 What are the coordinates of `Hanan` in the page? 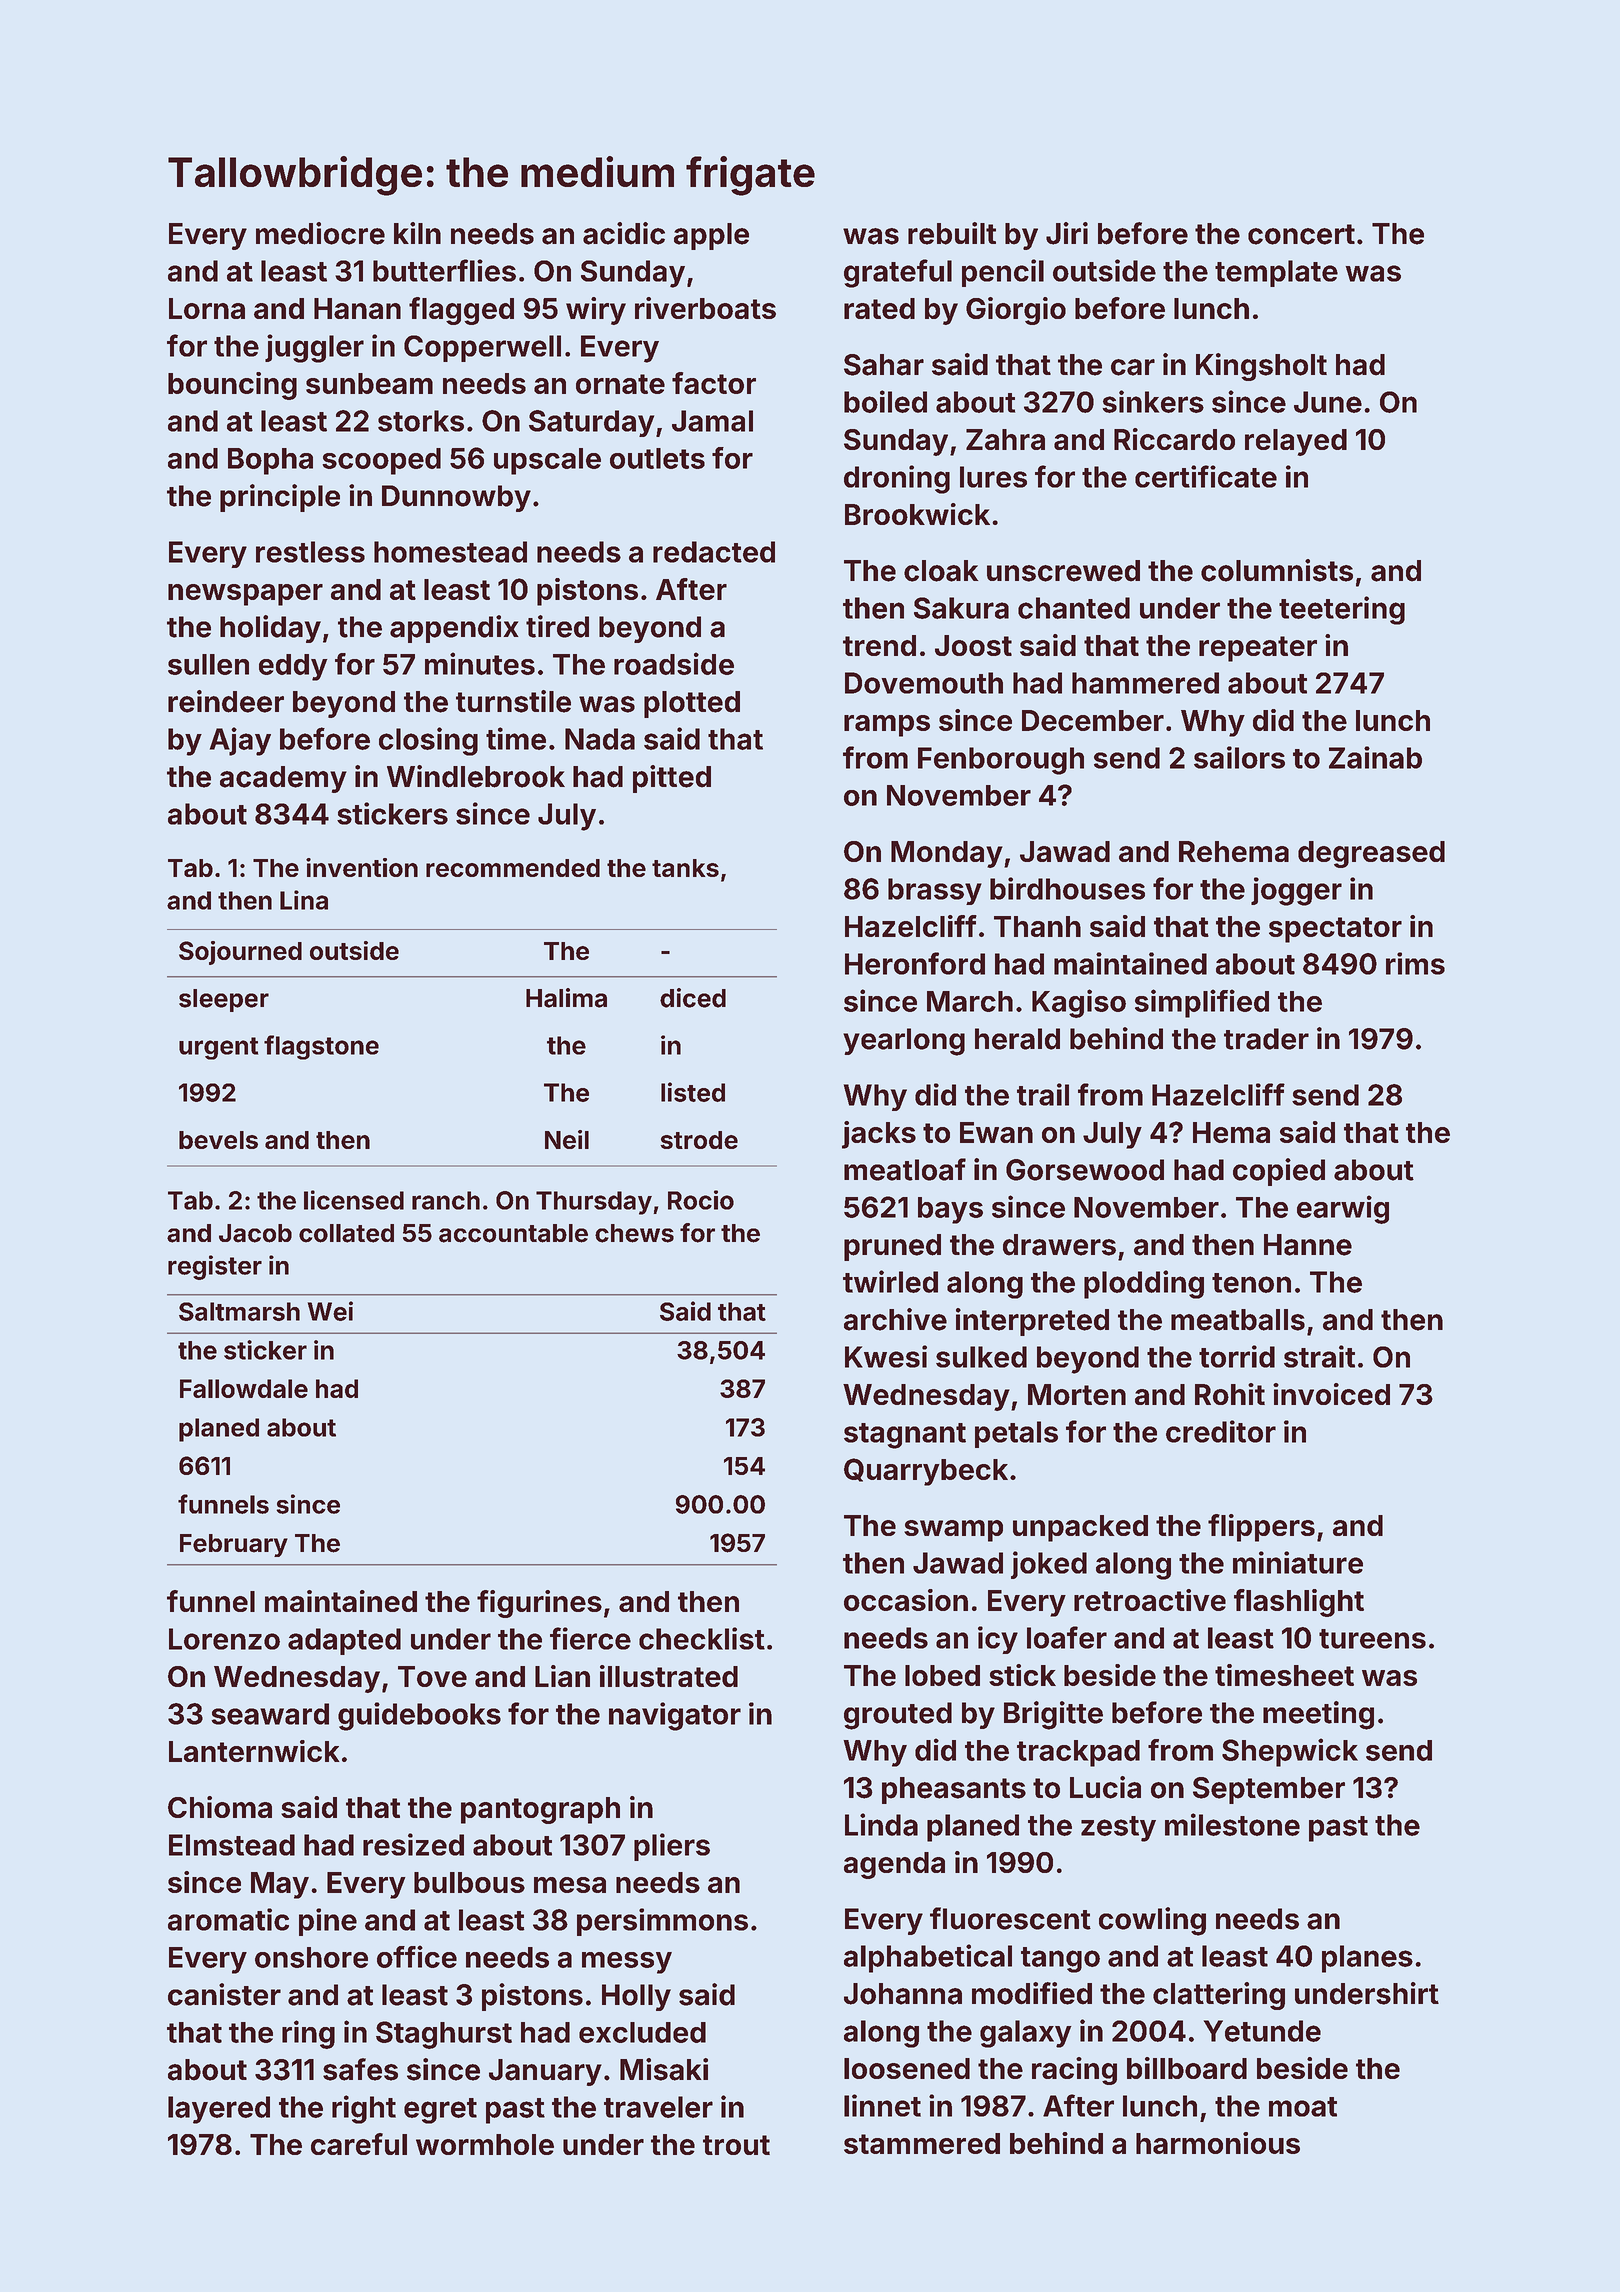 It's located at (357, 308).
